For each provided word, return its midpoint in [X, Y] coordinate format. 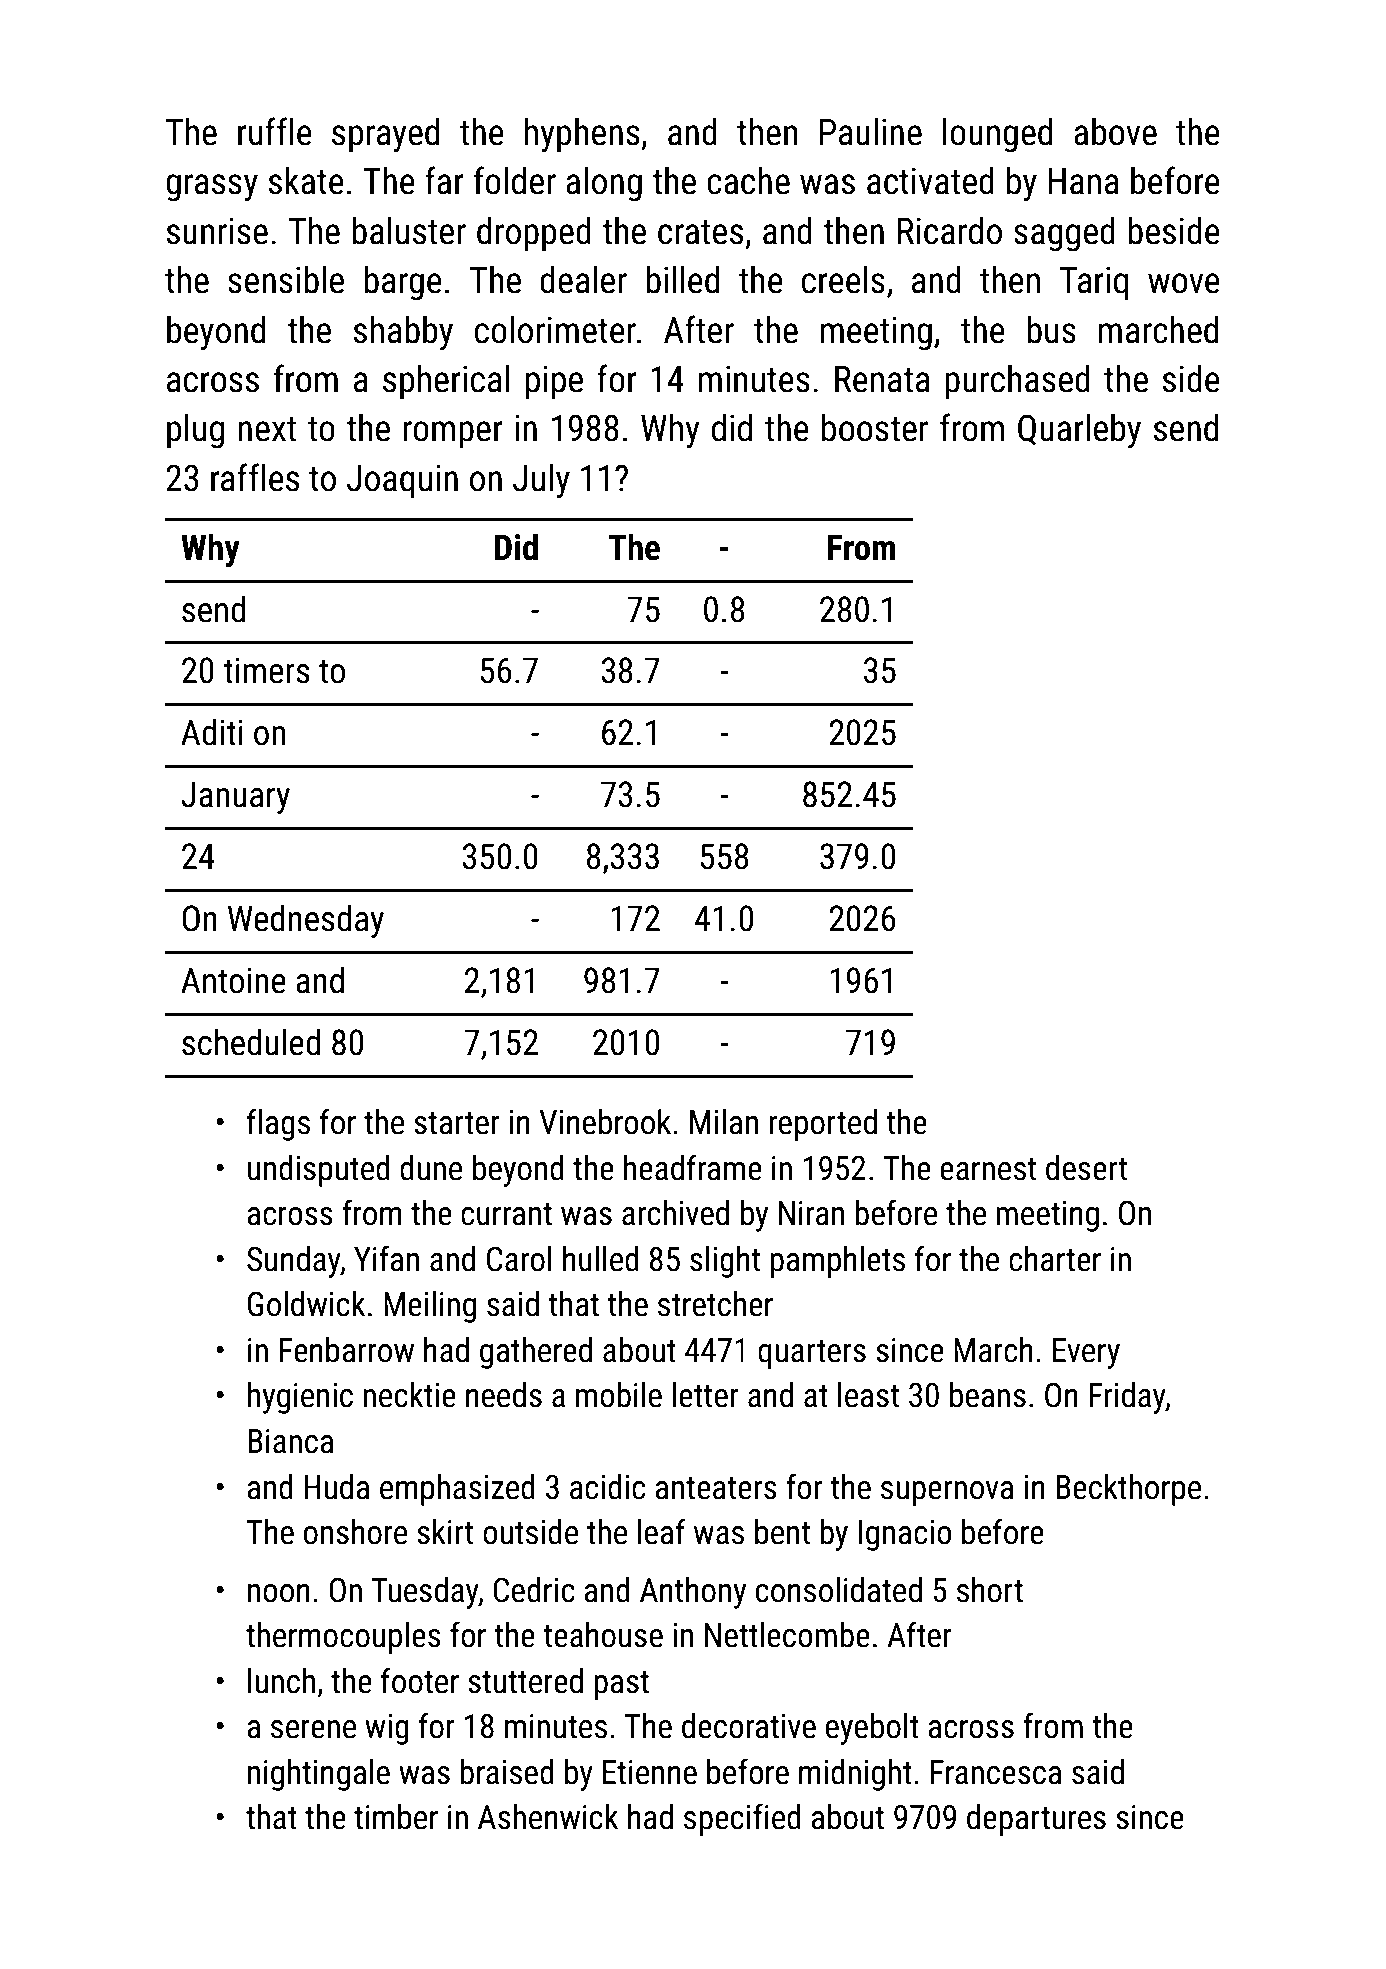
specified [742, 1819]
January [235, 798]
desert [1086, 1168]
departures [1036, 1820]
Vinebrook [605, 1122]
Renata [882, 379]
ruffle [275, 131]
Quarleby [1079, 431]
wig [387, 1729]
